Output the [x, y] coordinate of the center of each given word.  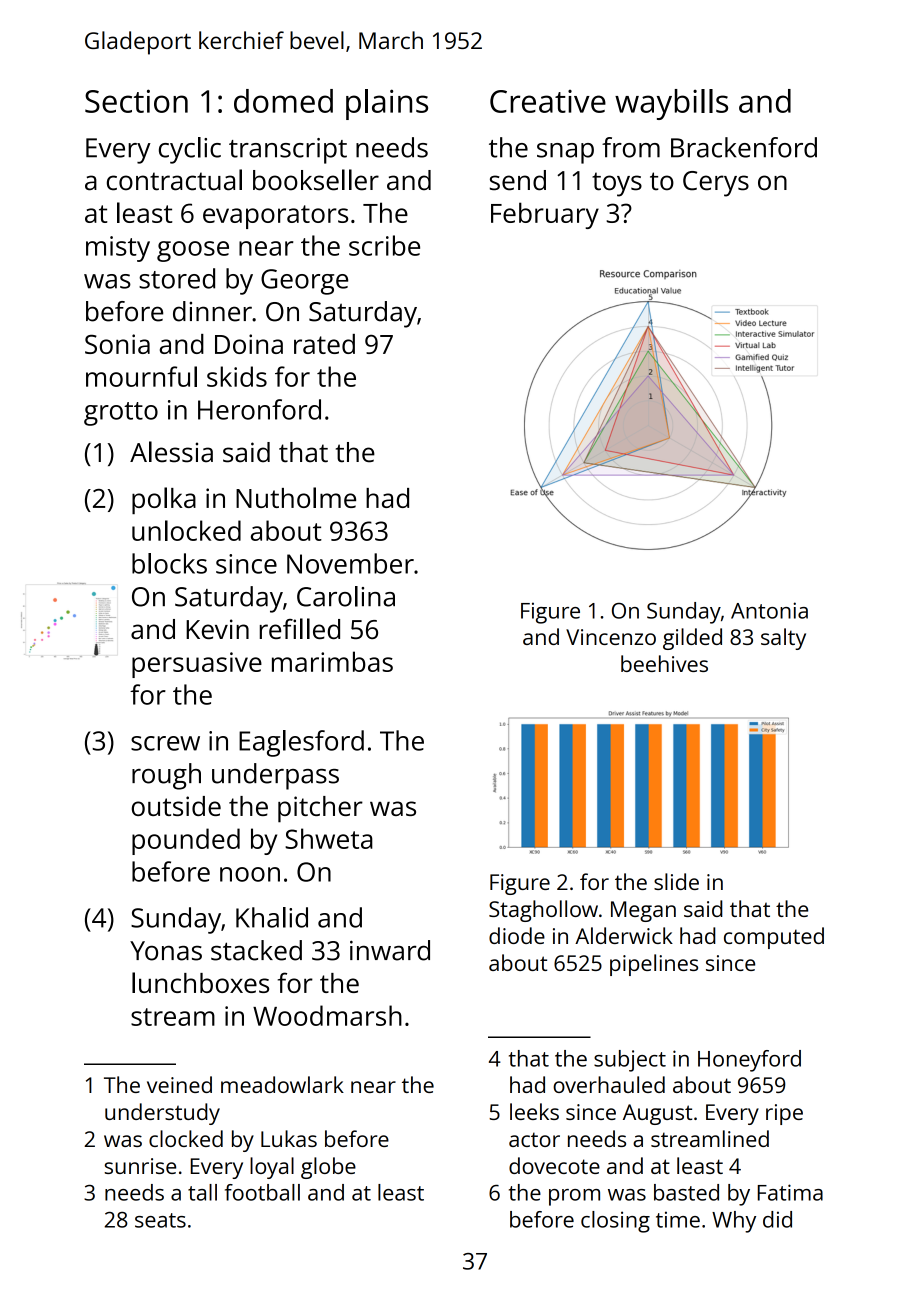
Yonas [166, 951]
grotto [121, 414]
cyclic [190, 150]
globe [328, 1168]
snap [565, 153]
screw [165, 743]
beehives [664, 663]
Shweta [329, 838]
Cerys [716, 184]
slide [676, 881]
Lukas [289, 1138]
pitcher [320, 809]
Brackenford [744, 147]
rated [324, 344]
